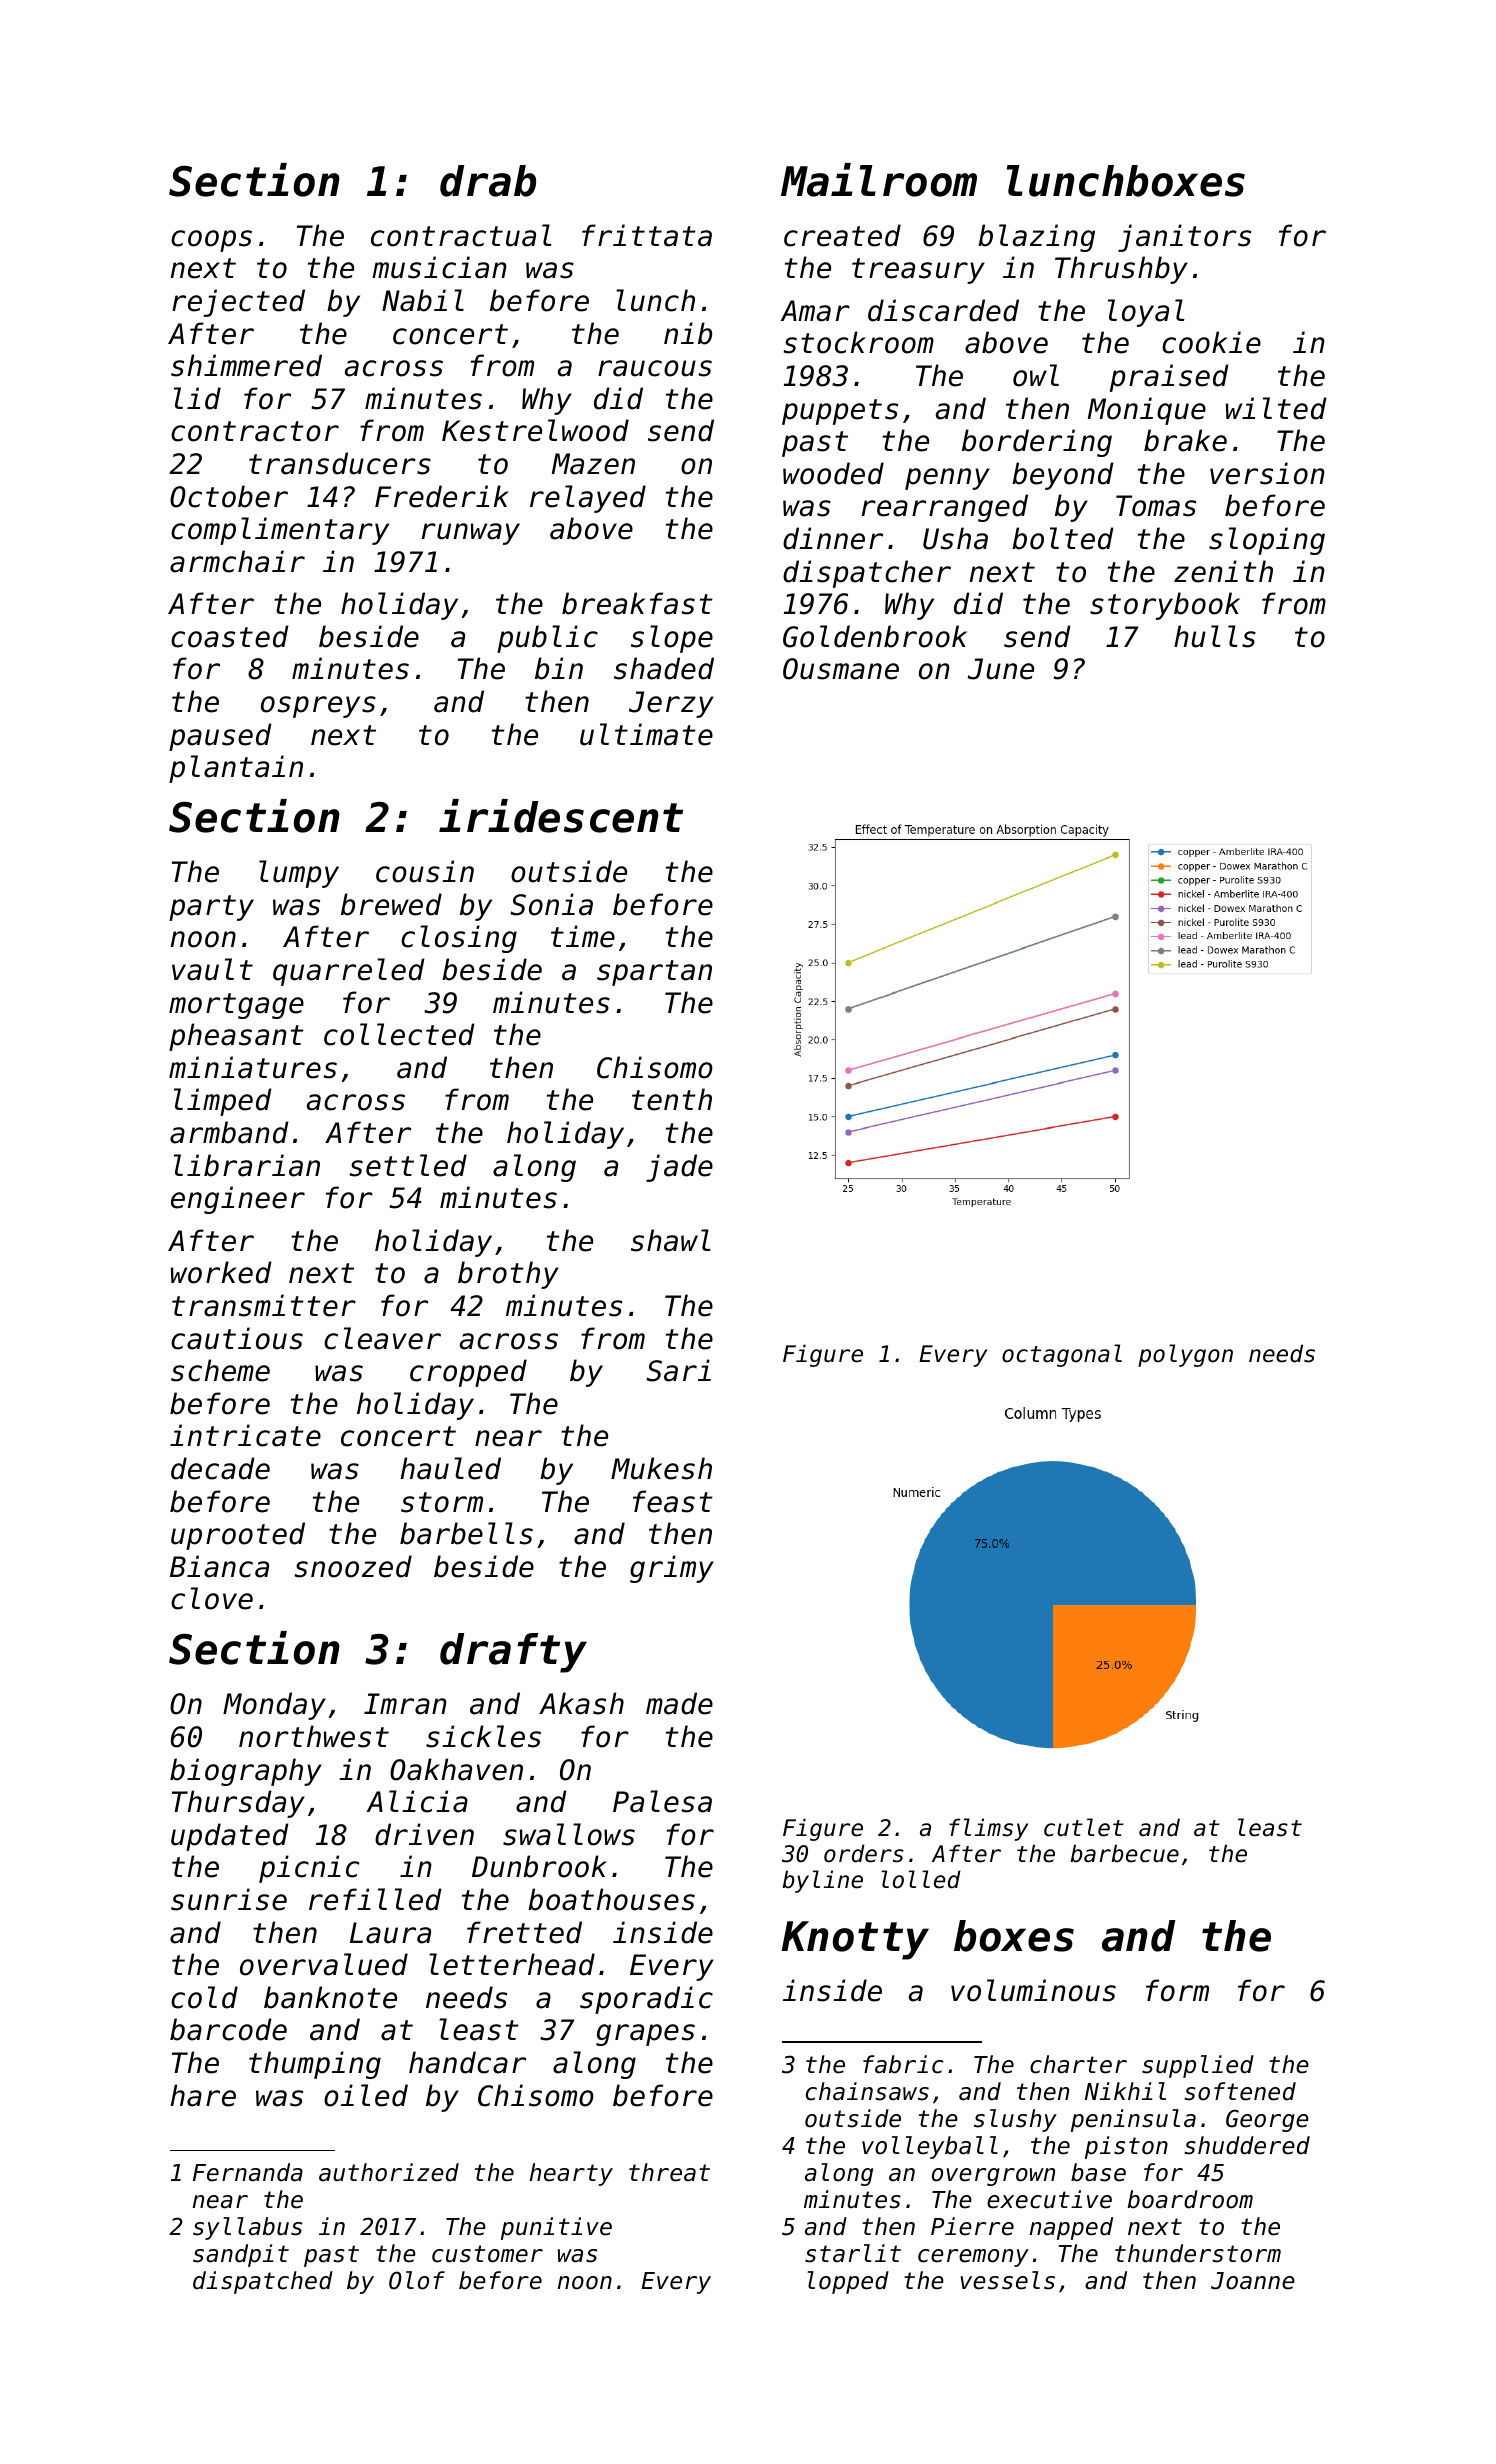  I want to click on coops, so click(211, 241).
